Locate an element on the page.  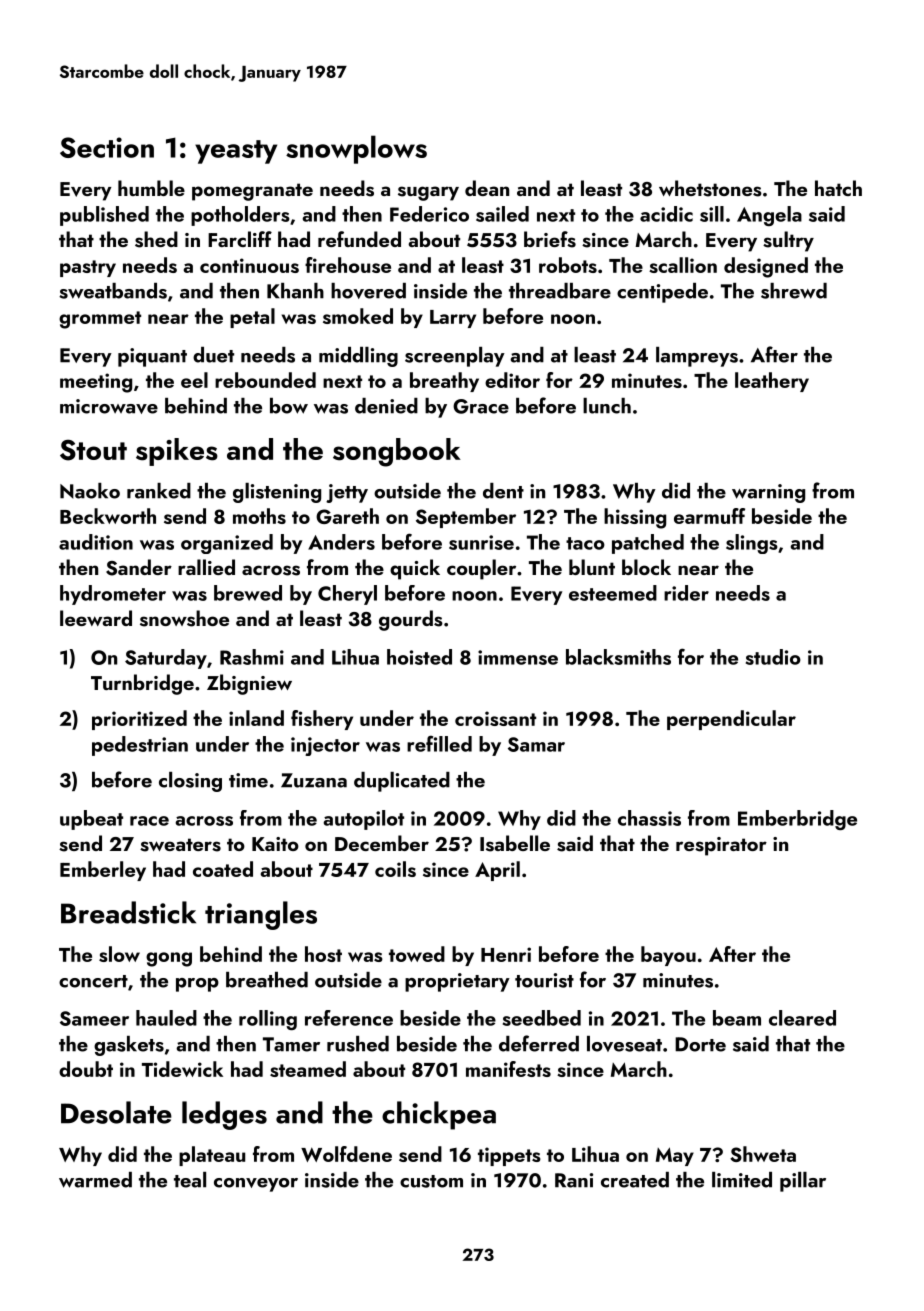
glistening is located at coordinates (277, 493).
